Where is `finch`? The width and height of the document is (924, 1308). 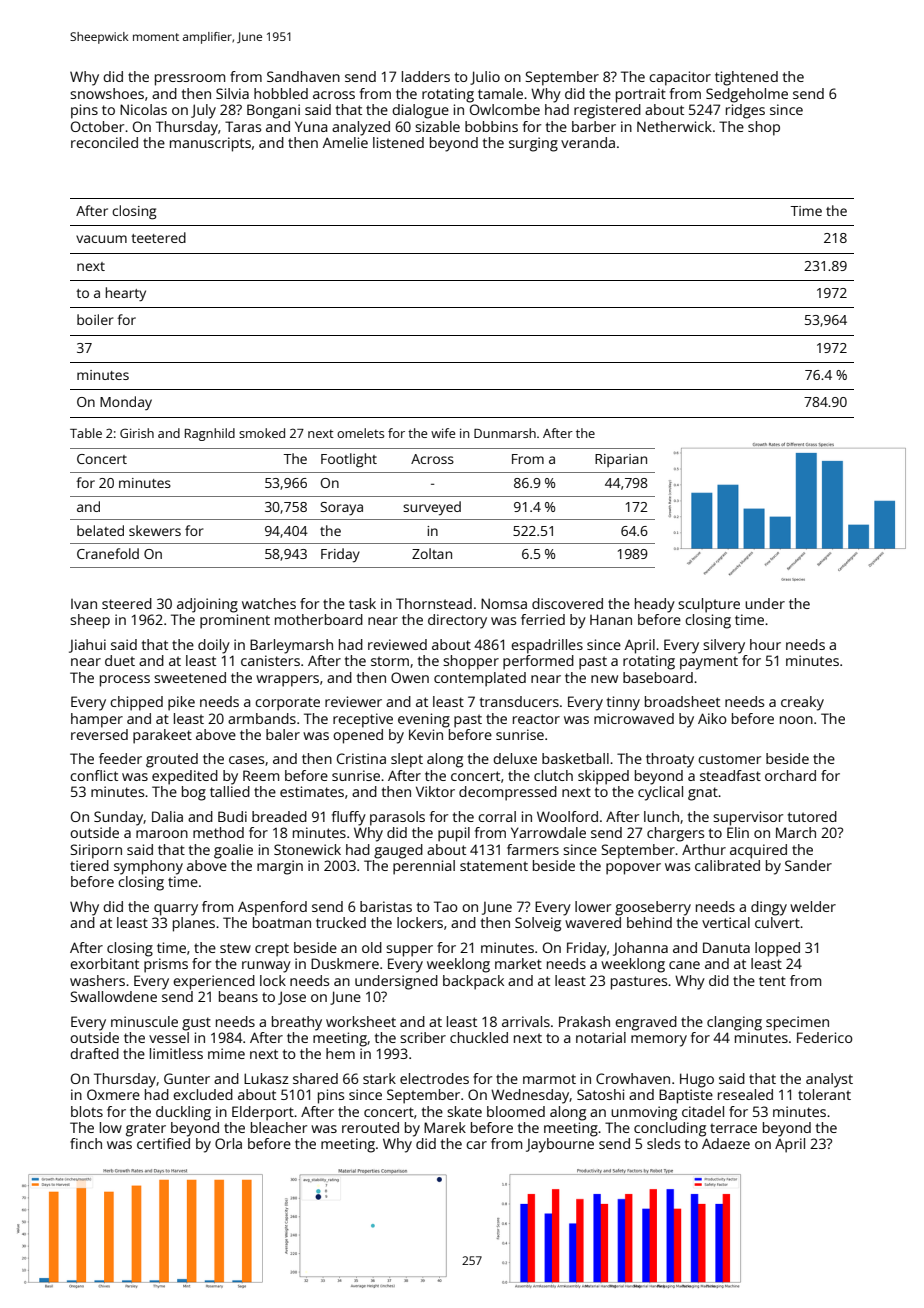
finch is located at coordinates (86, 1143).
